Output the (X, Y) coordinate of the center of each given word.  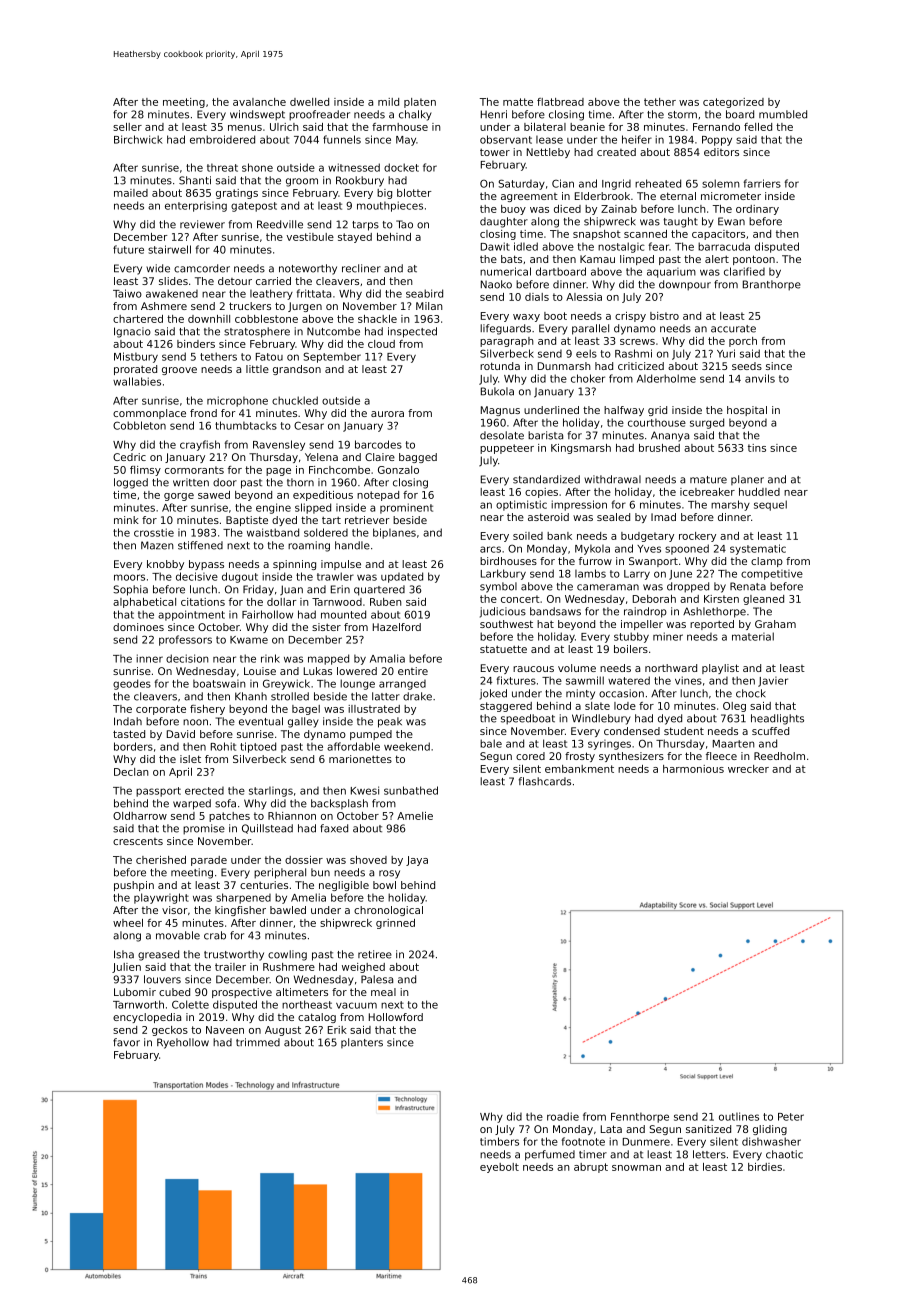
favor (126, 1042)
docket (401, 167)
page (278, 472)
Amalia (387, 658)
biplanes (394, 533)
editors (721, 152)
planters (362, 1043)
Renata (748, 586)
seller (127, 127)
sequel (770, 505)
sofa (225, 803)
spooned (687, 549)
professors (185, 640)
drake (417, 696)
